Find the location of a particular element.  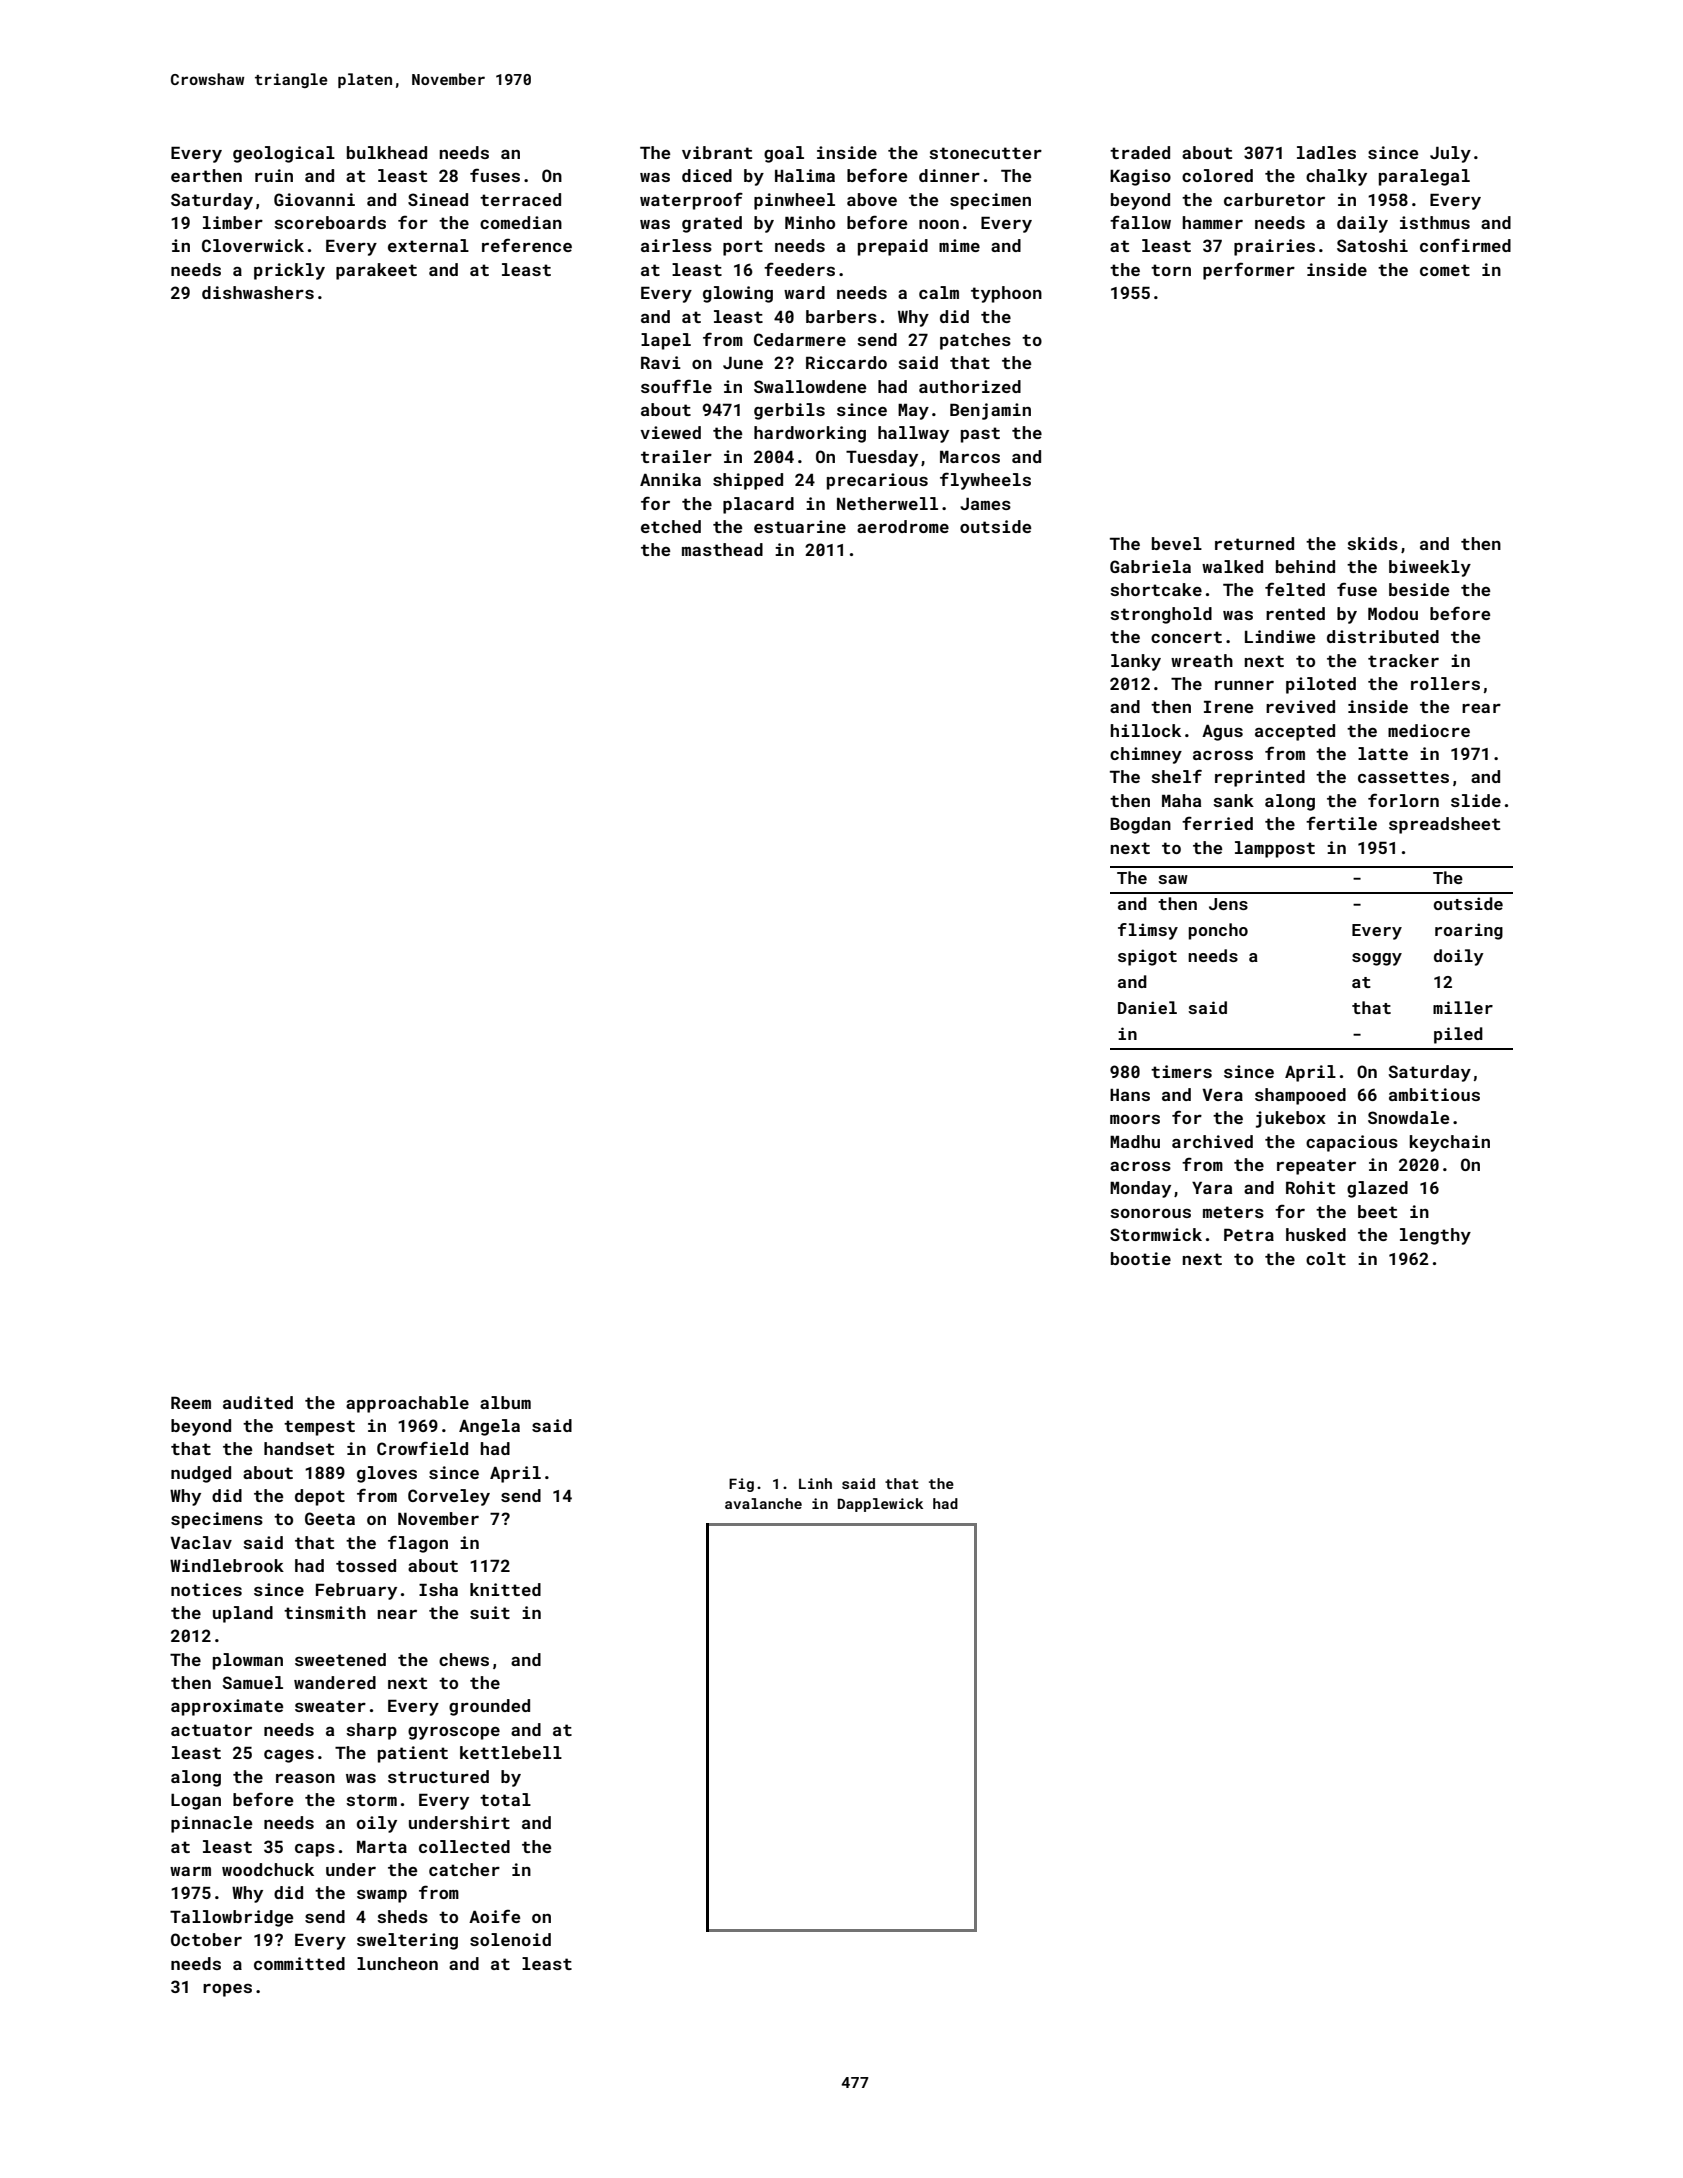

solenoid is located at coordinates (510, 1939).
